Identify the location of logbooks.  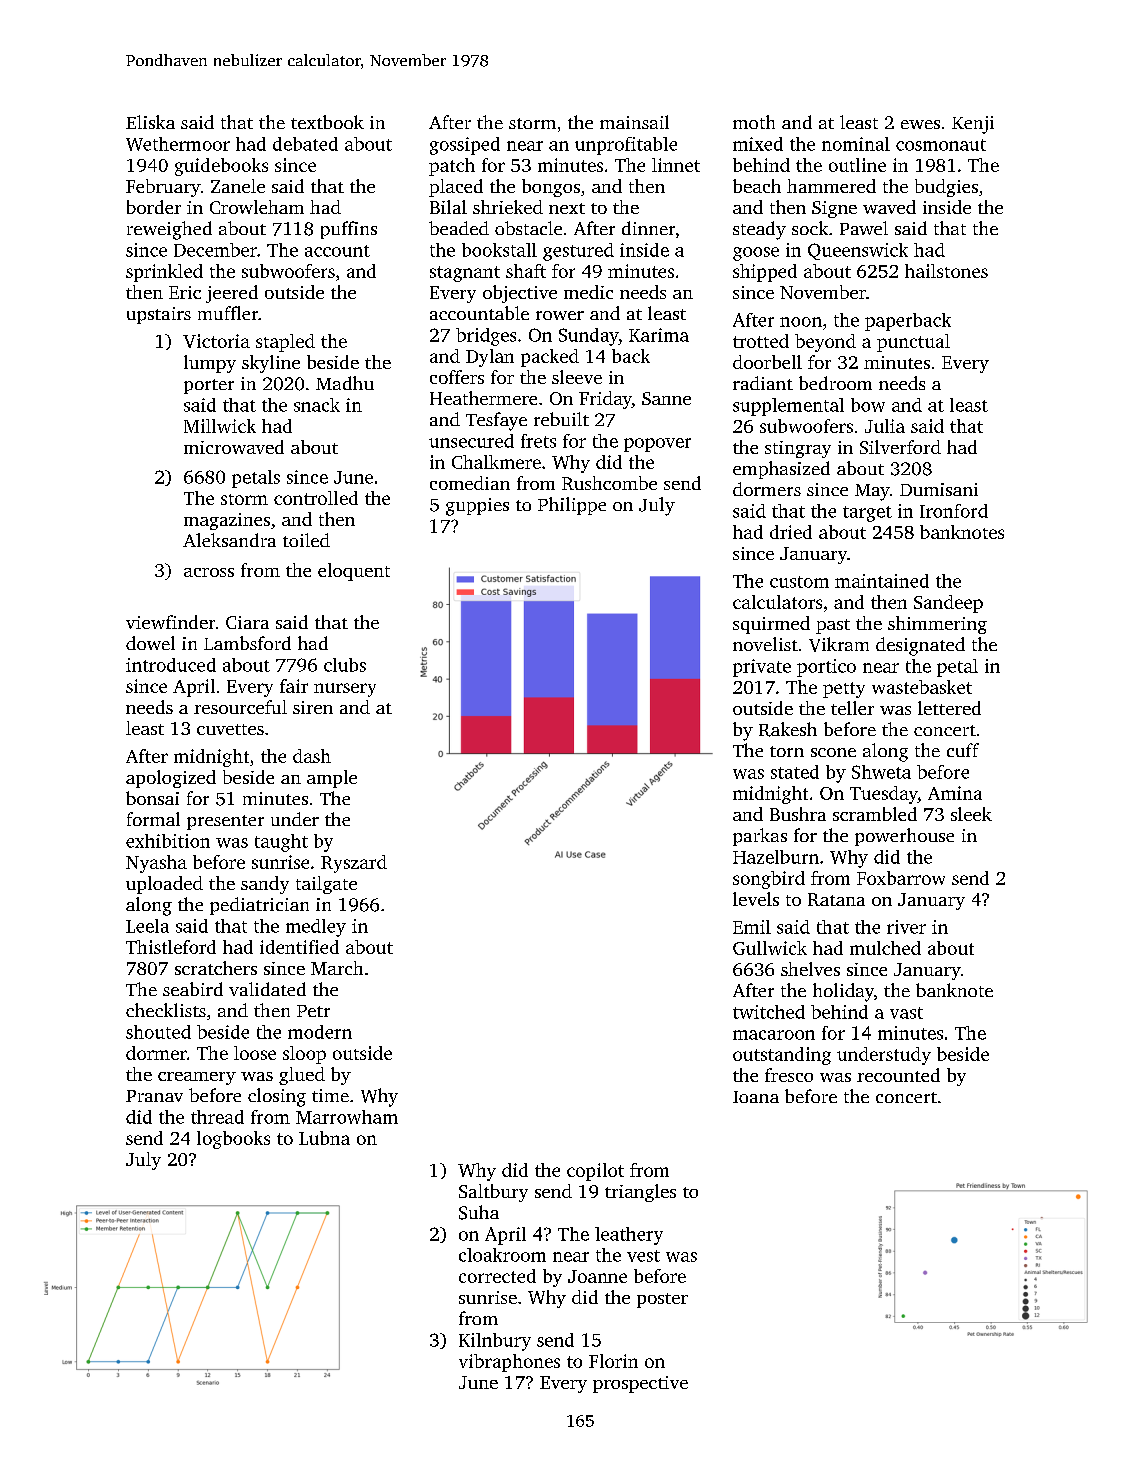
(233, 1140).
